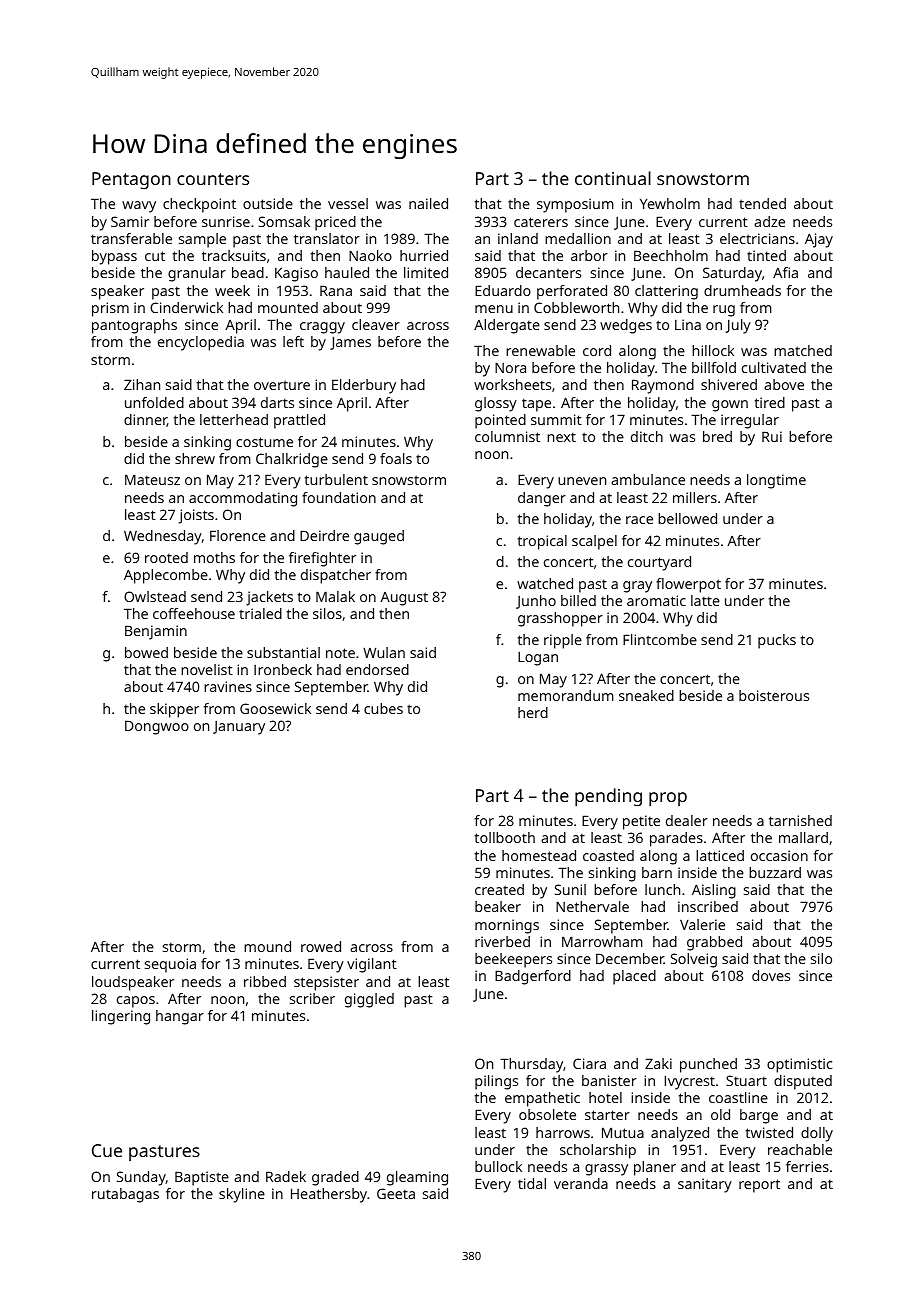 The image size is (924, 1314). What do you see at coordinates (505, 837) in the image?
I see `tollbooth` at bounding box center [505, 837].
